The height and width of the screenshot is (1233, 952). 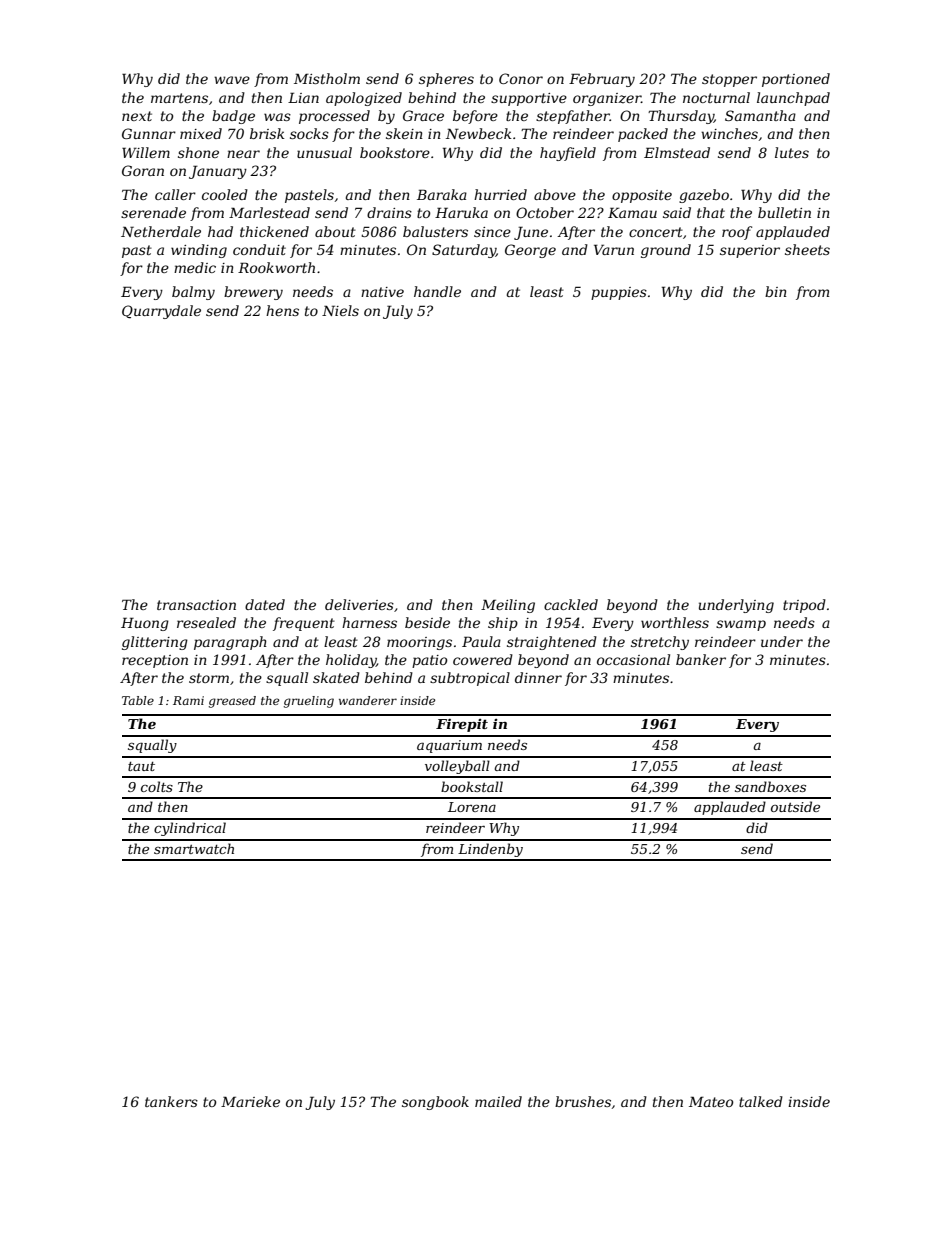 I want to click on martens, so click(x=179, y=98).
